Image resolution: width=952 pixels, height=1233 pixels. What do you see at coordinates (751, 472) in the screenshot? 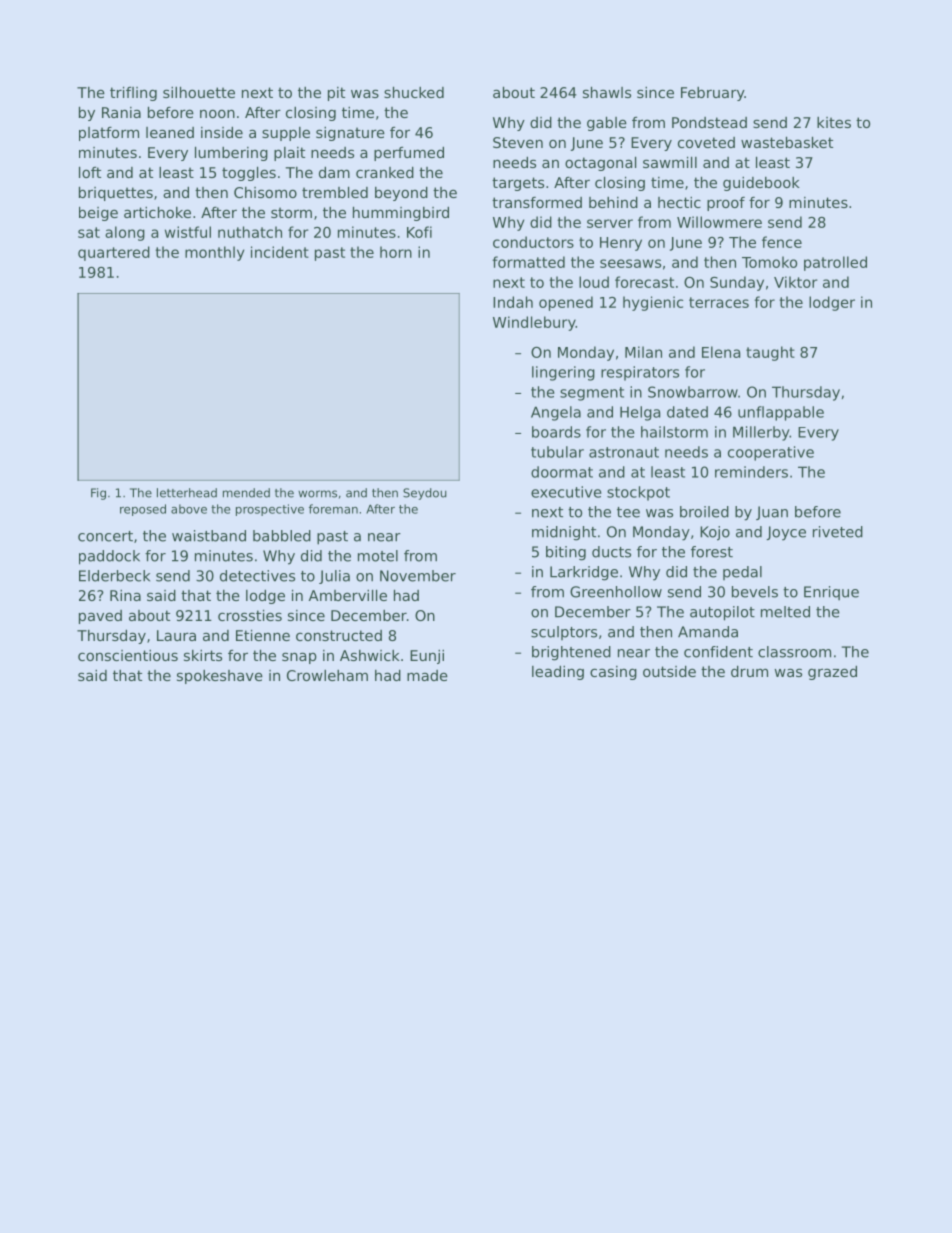
I see `reminders` at bounding box center [751, 472].
